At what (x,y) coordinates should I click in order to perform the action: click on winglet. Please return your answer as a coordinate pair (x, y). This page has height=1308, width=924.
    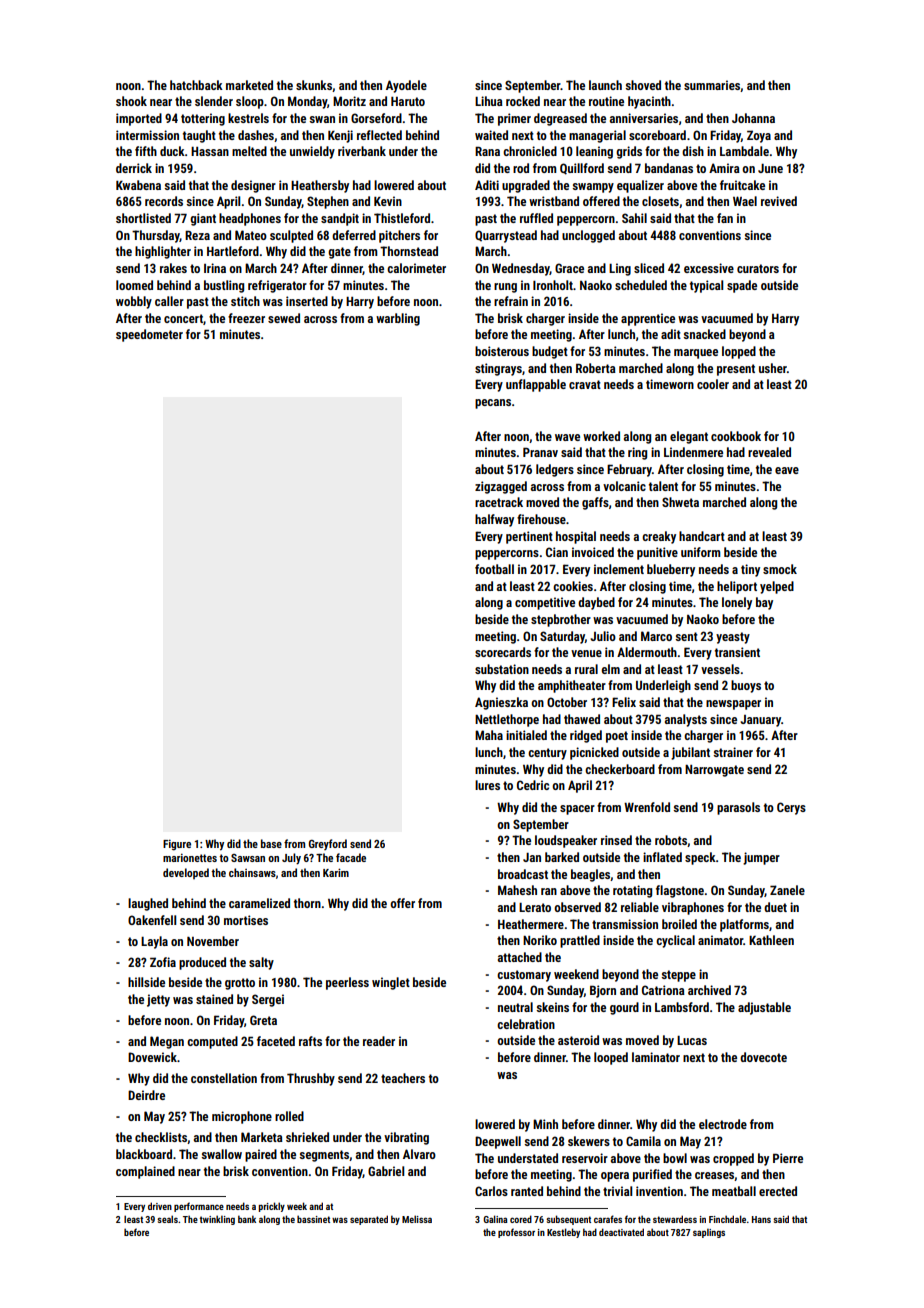
    Looking at the image, I should click on (391, 983).
